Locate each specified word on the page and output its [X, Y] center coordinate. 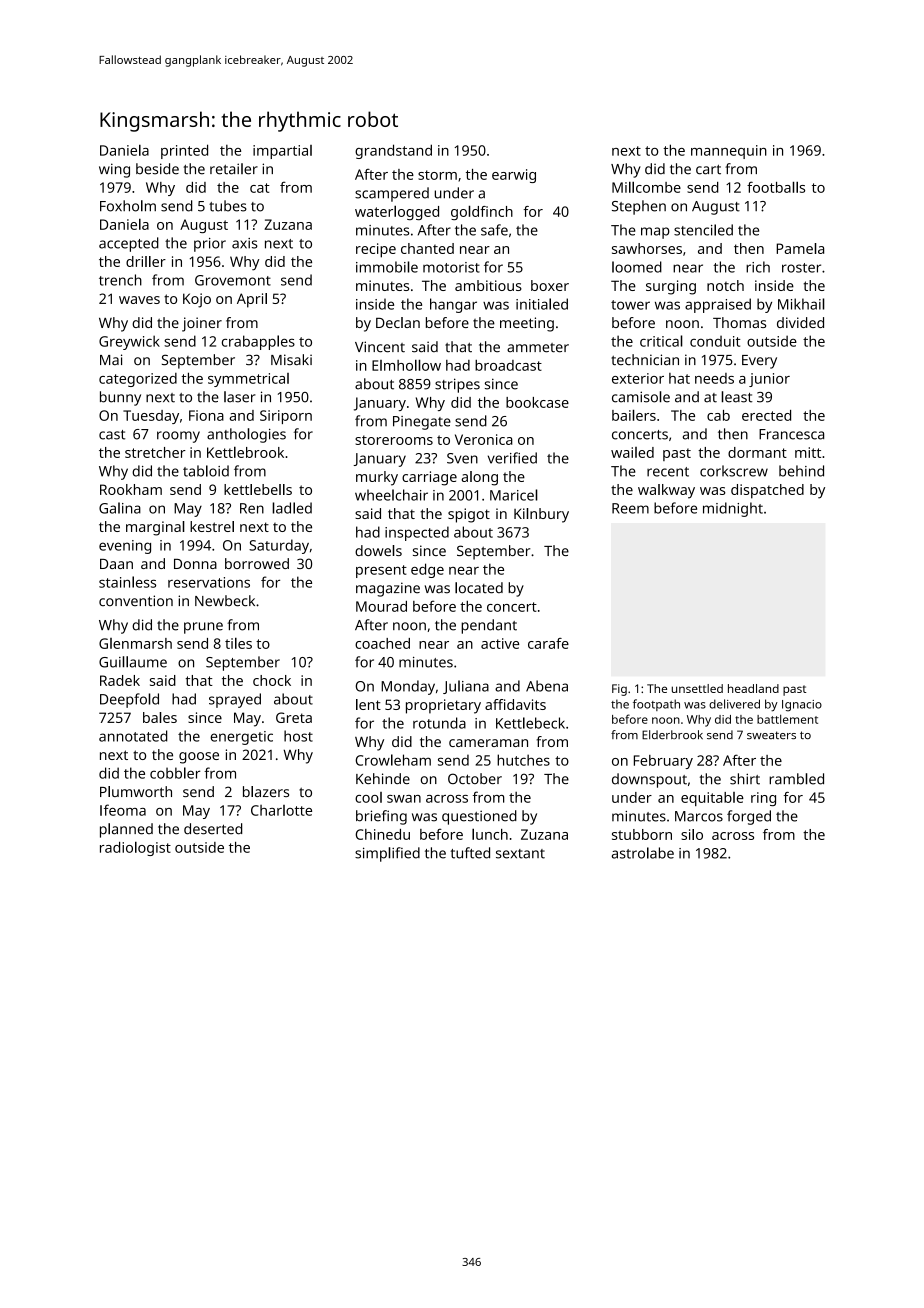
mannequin [729, 152]
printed [184, 151]
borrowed [257, 563]
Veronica [484, 439]
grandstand [393, 151]
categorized [138, 380]
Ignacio [802, 706]
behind [801, 471]
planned [126, 830]
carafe [548, 643]
